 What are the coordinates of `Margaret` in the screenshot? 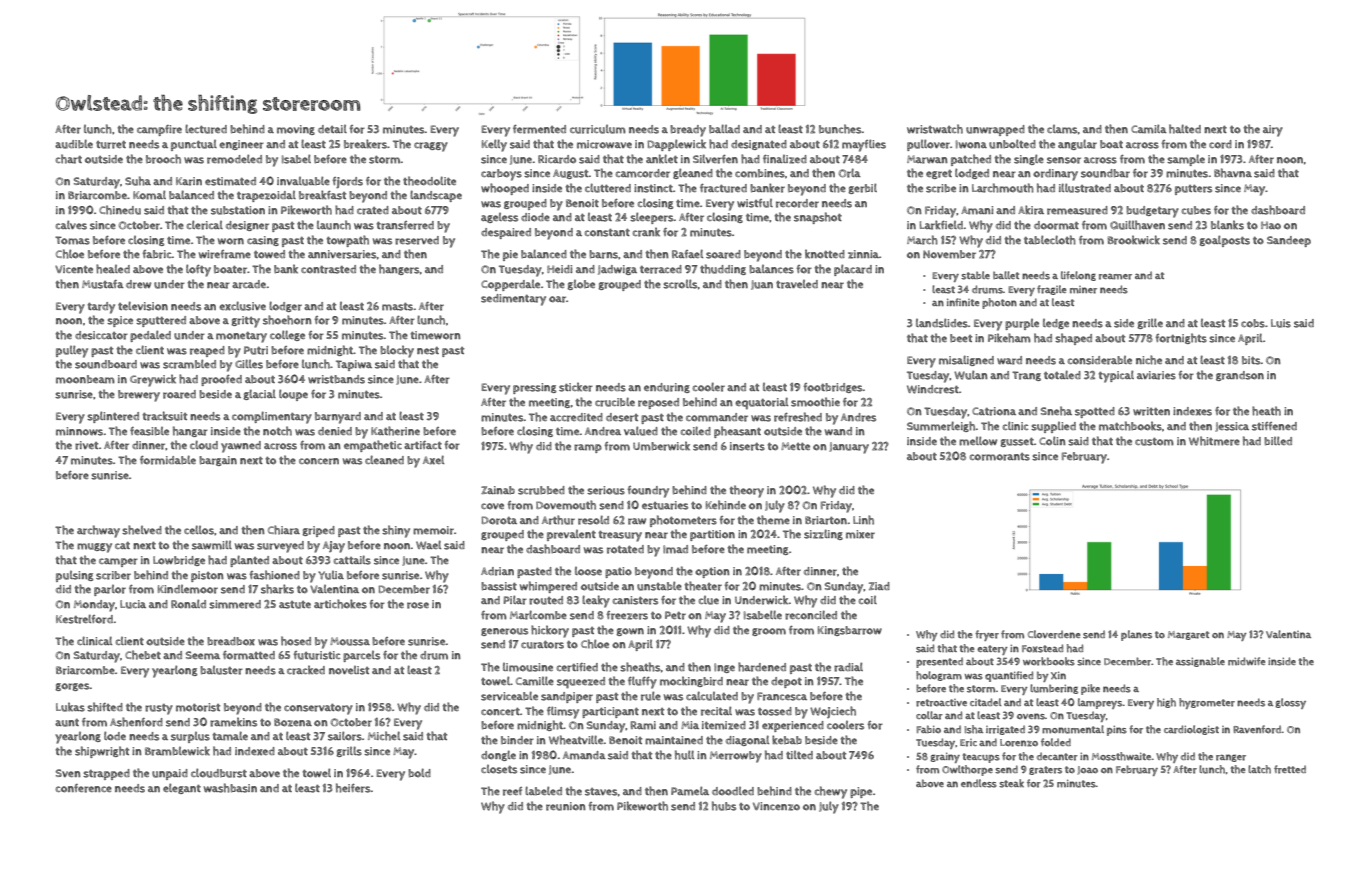 It's located at (1188, 635).
